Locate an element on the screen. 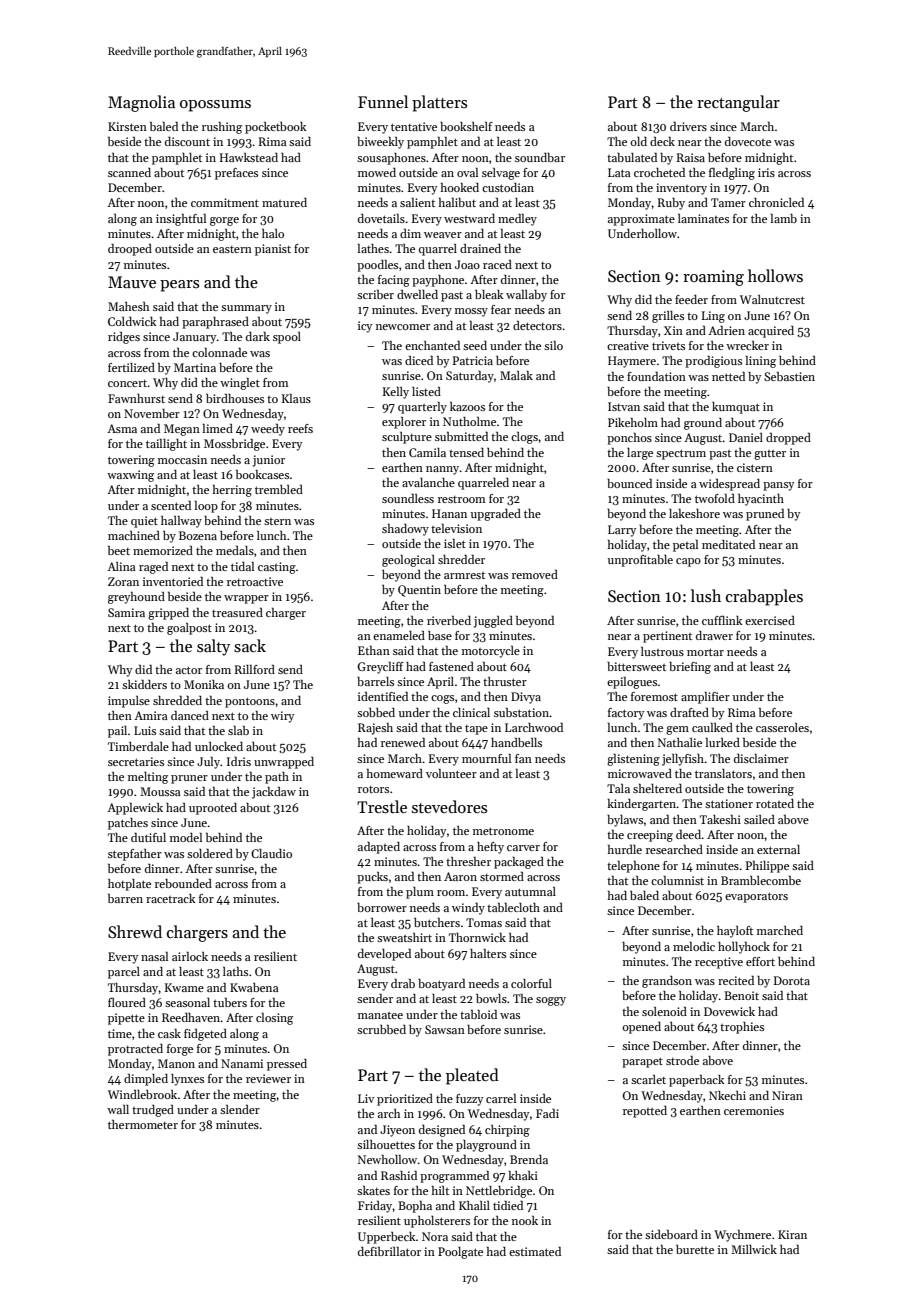 Image resolution: width=924 pixels, height=1308 pixels. lush is located at coordinates (706, 595).
